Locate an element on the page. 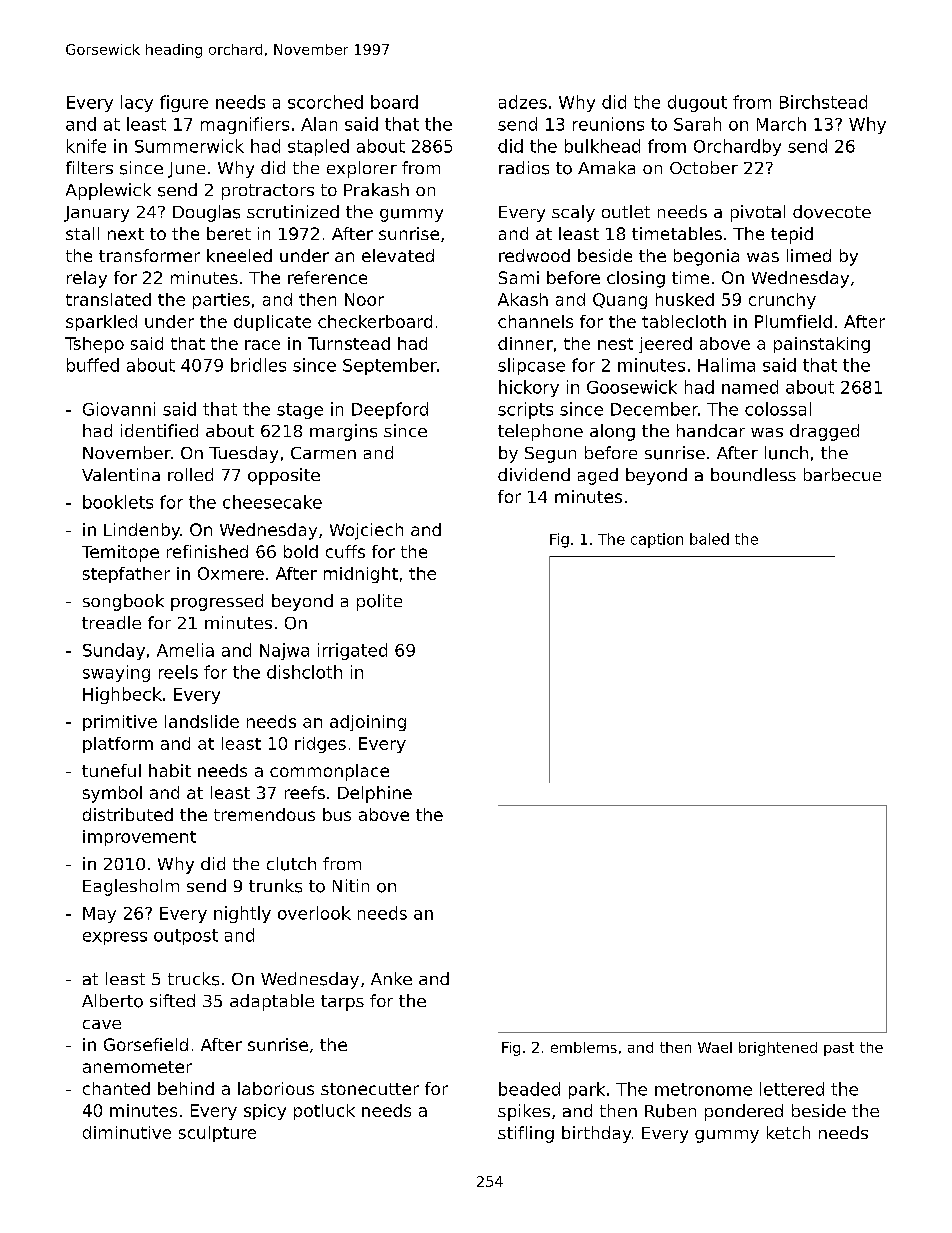 The width and height of the image is (952, 1233). beaded is located at coordinates (529, 1089).
